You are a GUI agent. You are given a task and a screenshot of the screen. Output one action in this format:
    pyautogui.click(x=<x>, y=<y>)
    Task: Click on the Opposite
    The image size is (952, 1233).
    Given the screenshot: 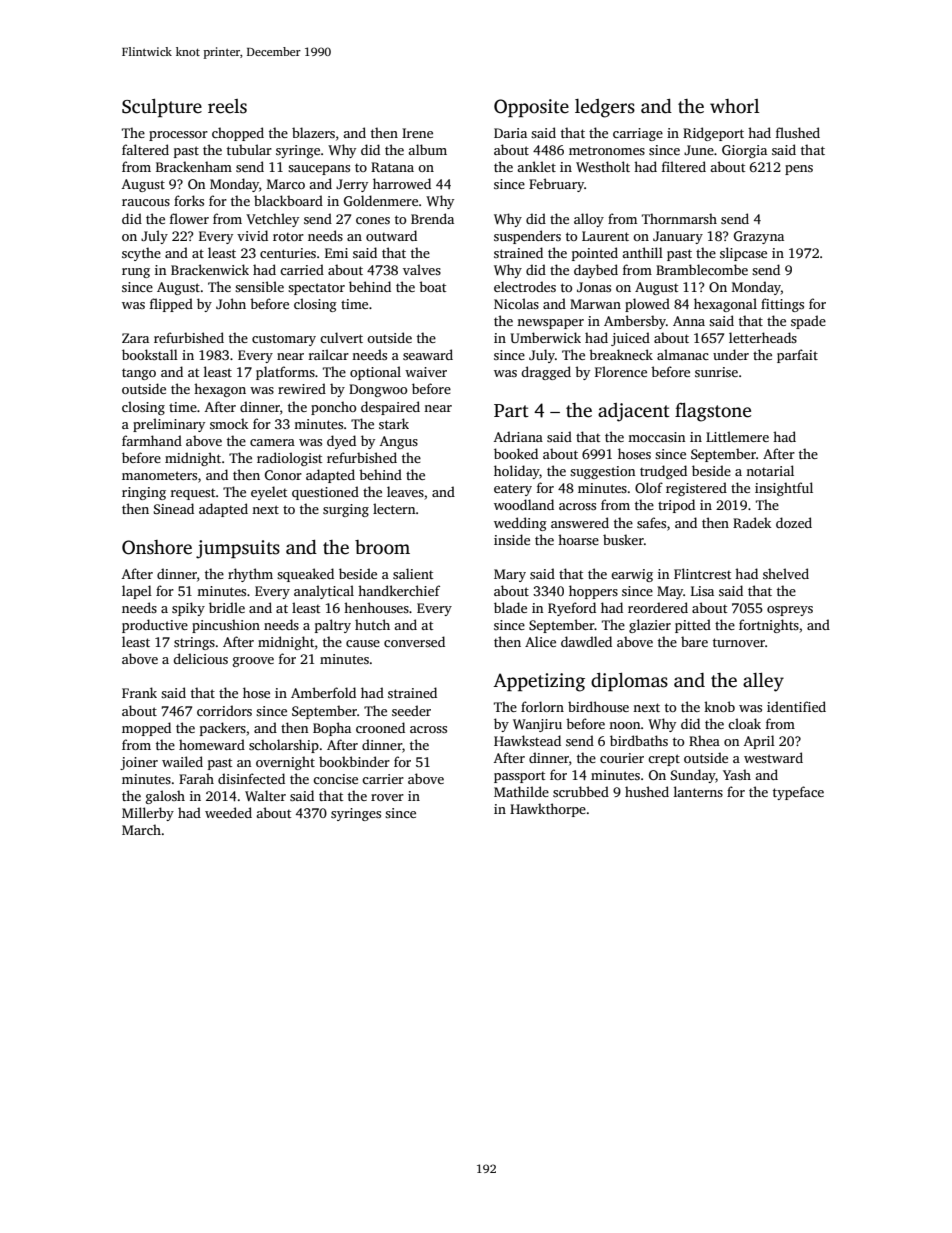 What is the action you would take?
    pyautogui.click(x=531, y=108)
